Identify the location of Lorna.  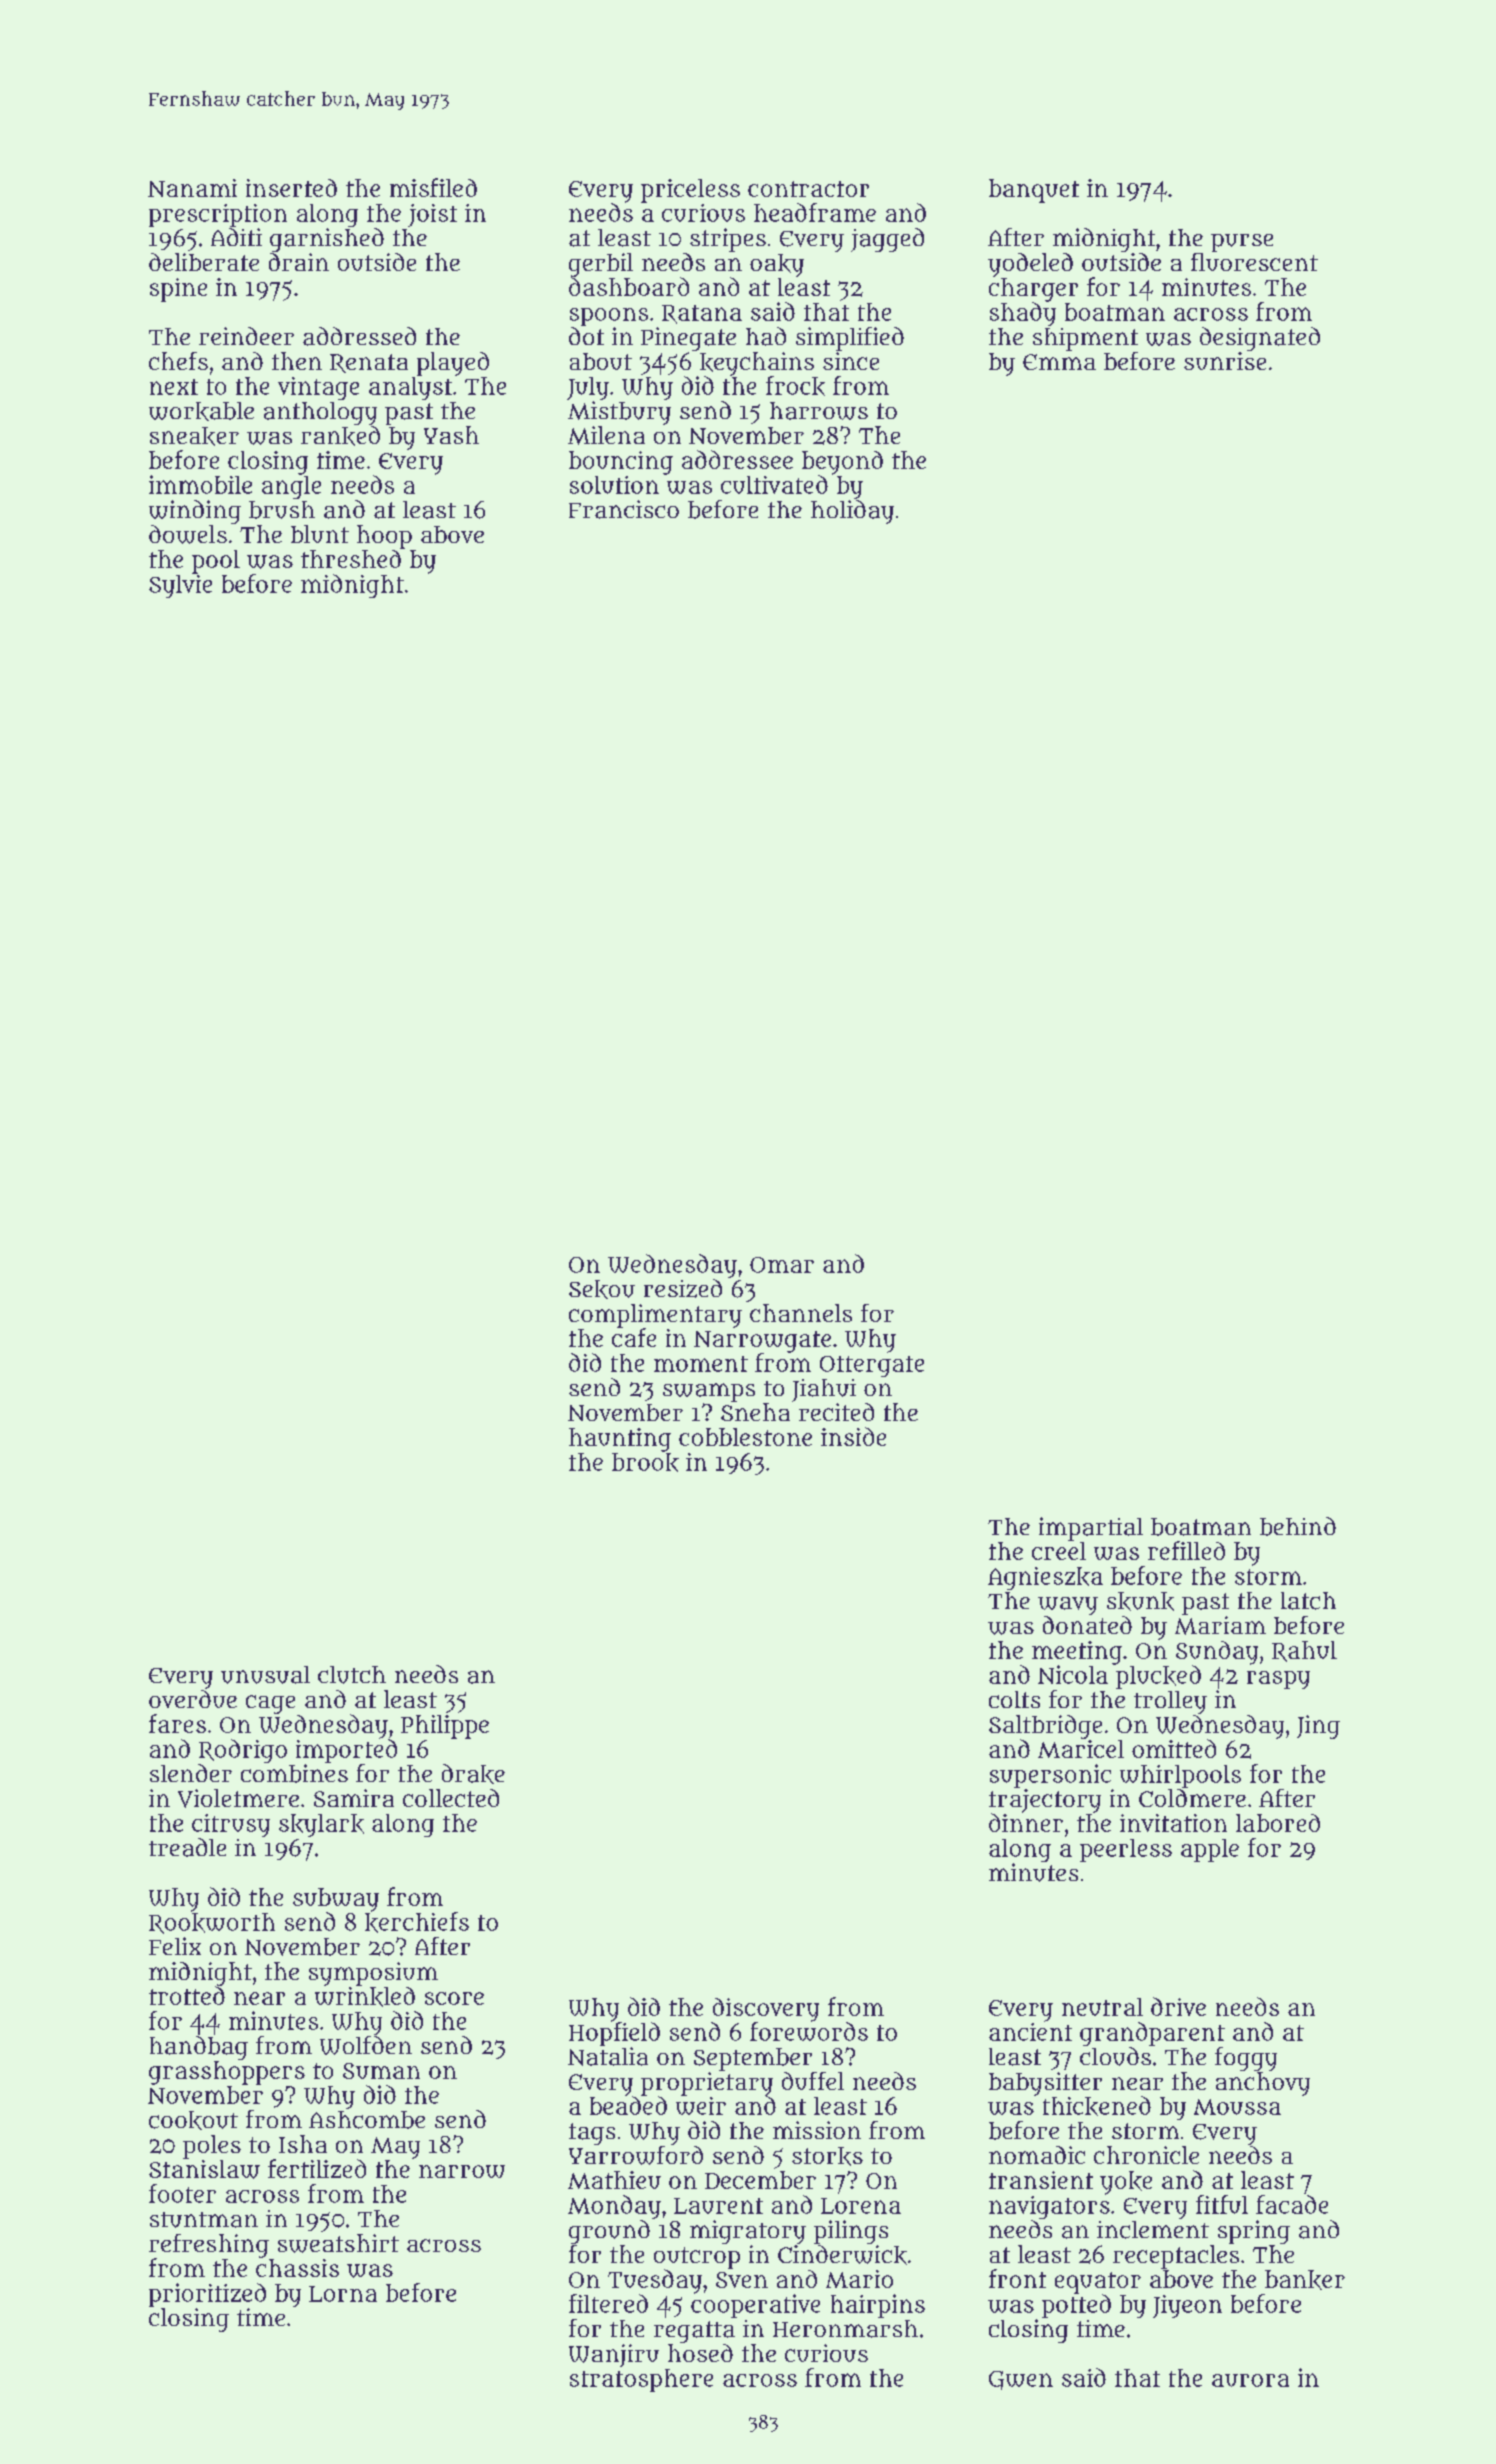
(343, 2294).
